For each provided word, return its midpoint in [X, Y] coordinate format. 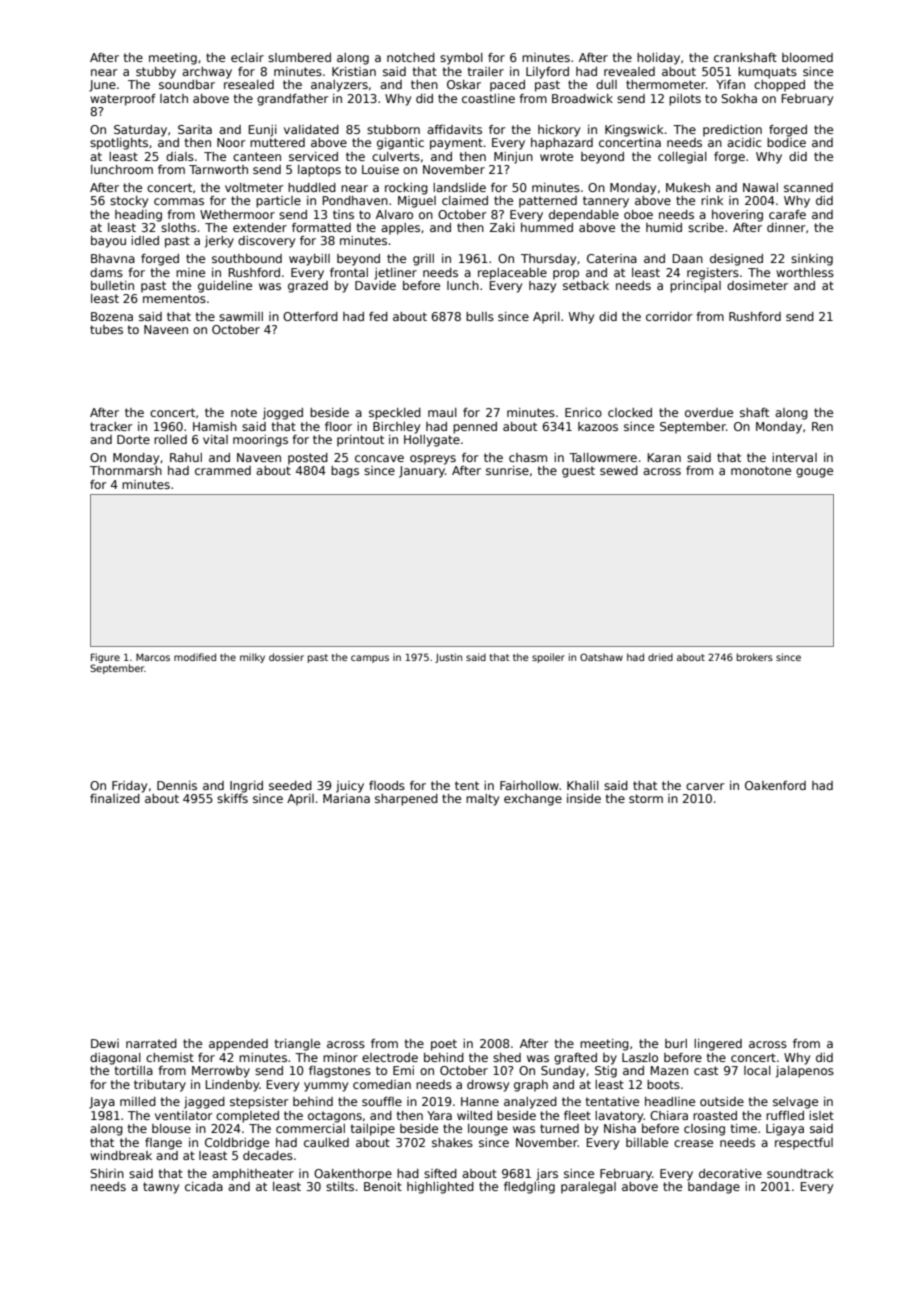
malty [482, 800]
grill [423, 260]
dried [660, 657]
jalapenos [805, 1072]
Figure [105, 658]
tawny [161, 1188]
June [102, 86]
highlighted [440, 1188]
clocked [630, 412]
